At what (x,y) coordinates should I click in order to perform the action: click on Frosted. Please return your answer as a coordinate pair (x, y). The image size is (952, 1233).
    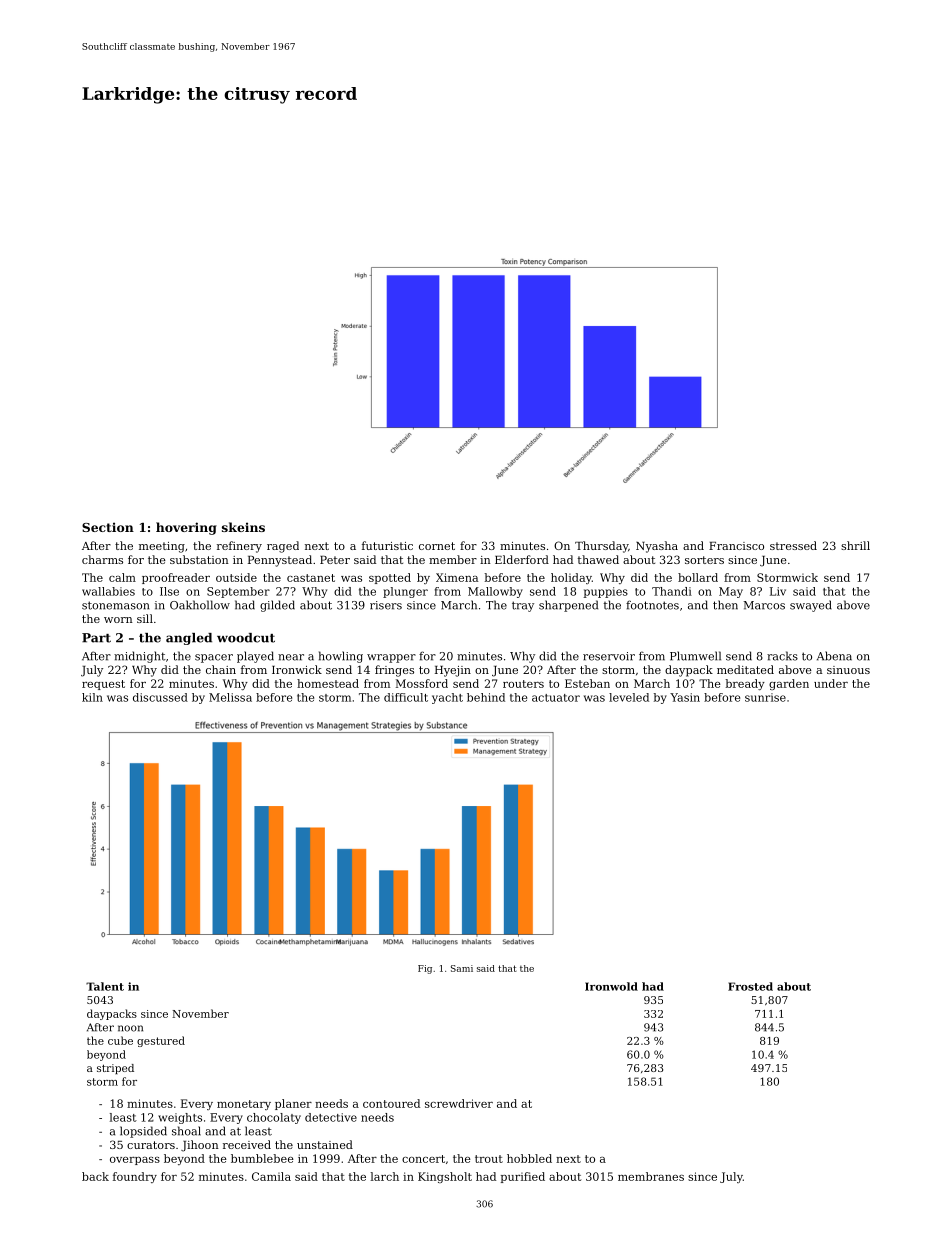
    Looking at the image, I should click on (750, 986).
